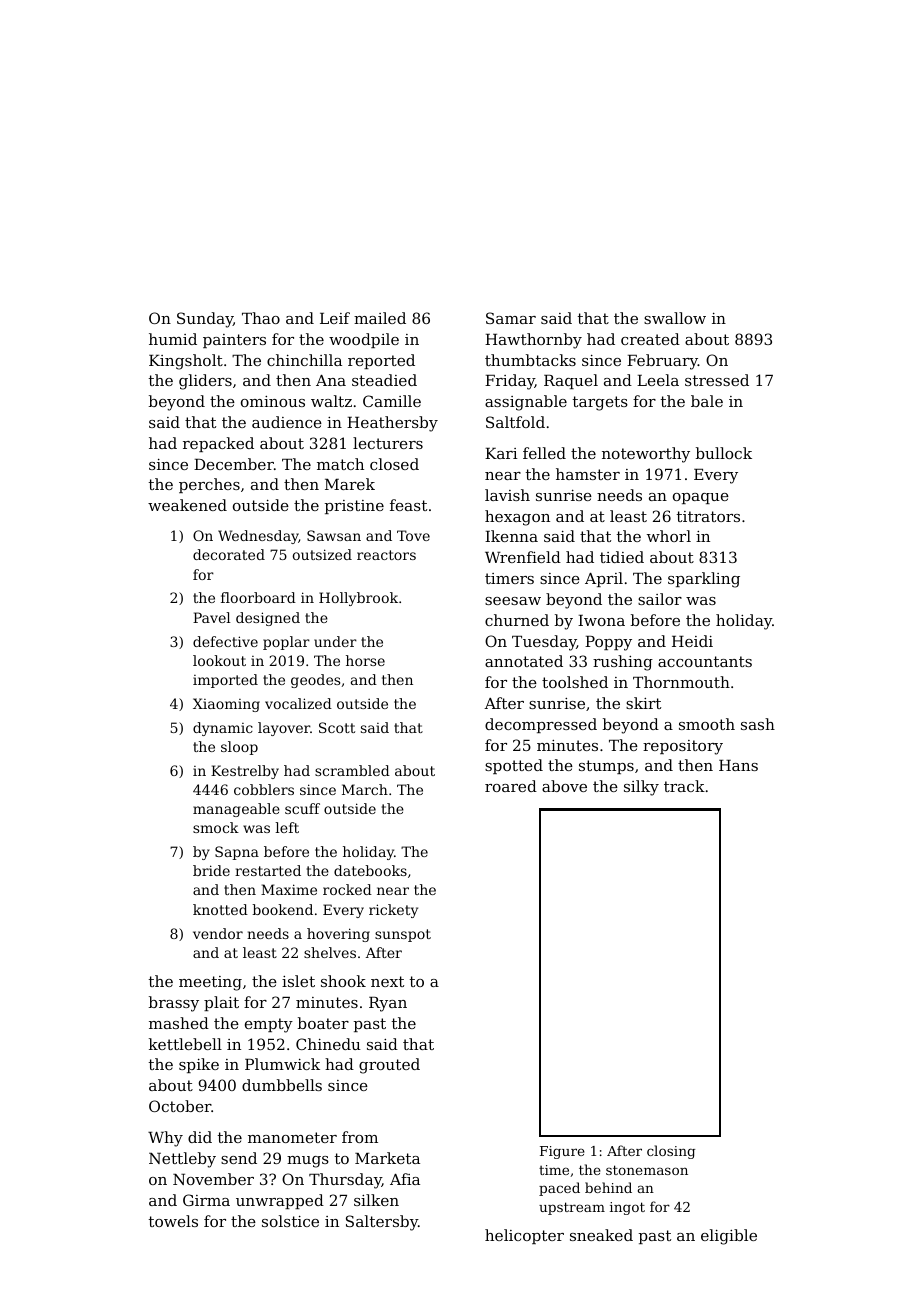 This page has height=1311, width=924. Describe the element at coordinates (705, 661) in the page. I see `accountants` at that location.
